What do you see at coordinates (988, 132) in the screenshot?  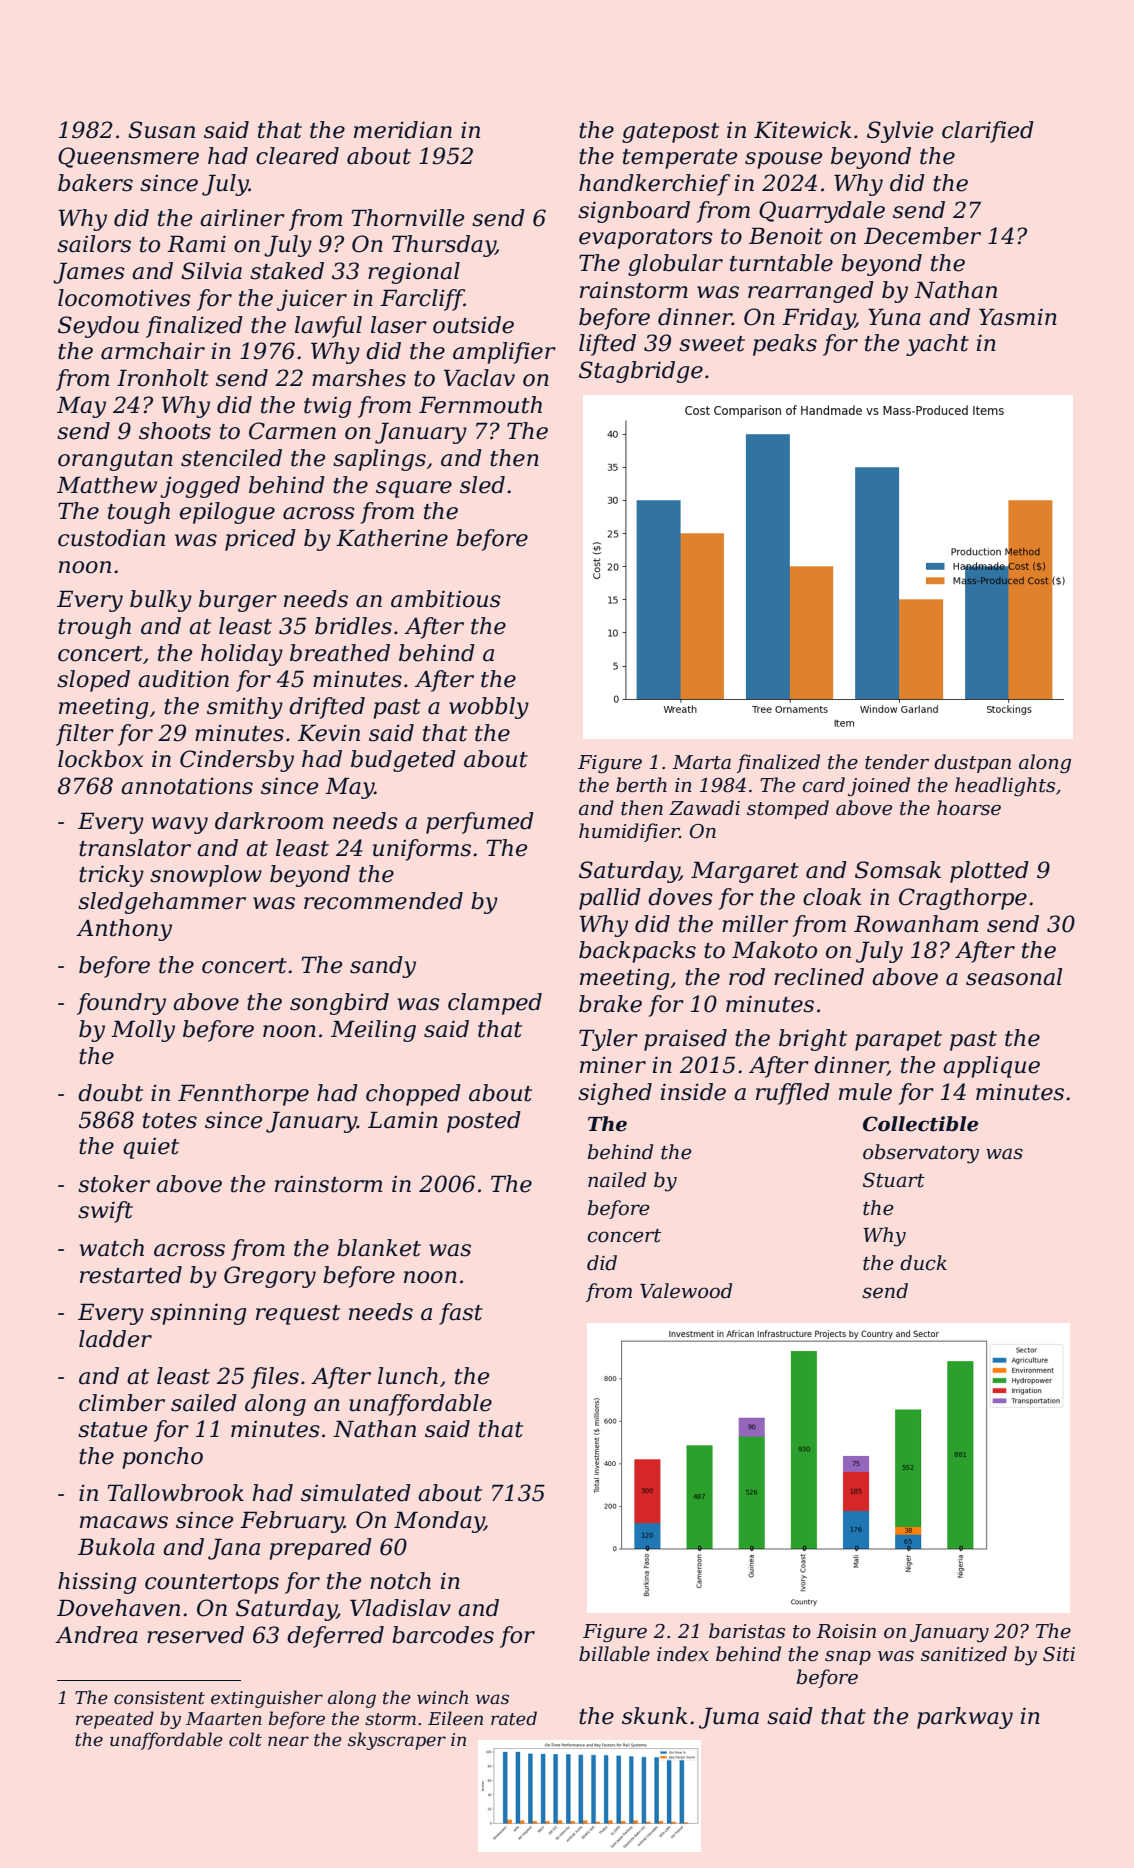 I see `clarified` at bounding box center [988, 132].
